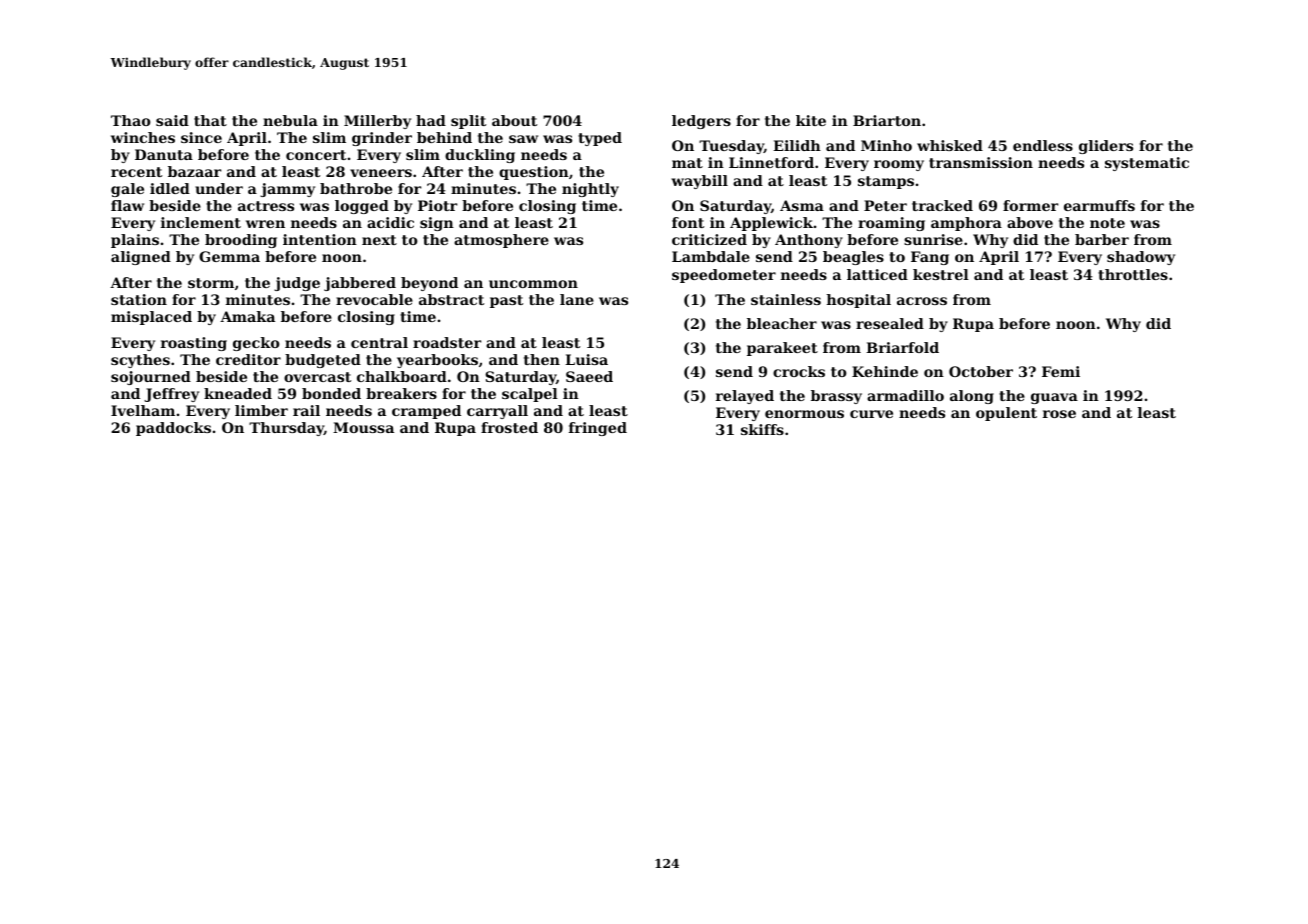  What do you see at coordinates (577, 299) in the screenshot?
I see `lane` at bounding box center [577, 299].
